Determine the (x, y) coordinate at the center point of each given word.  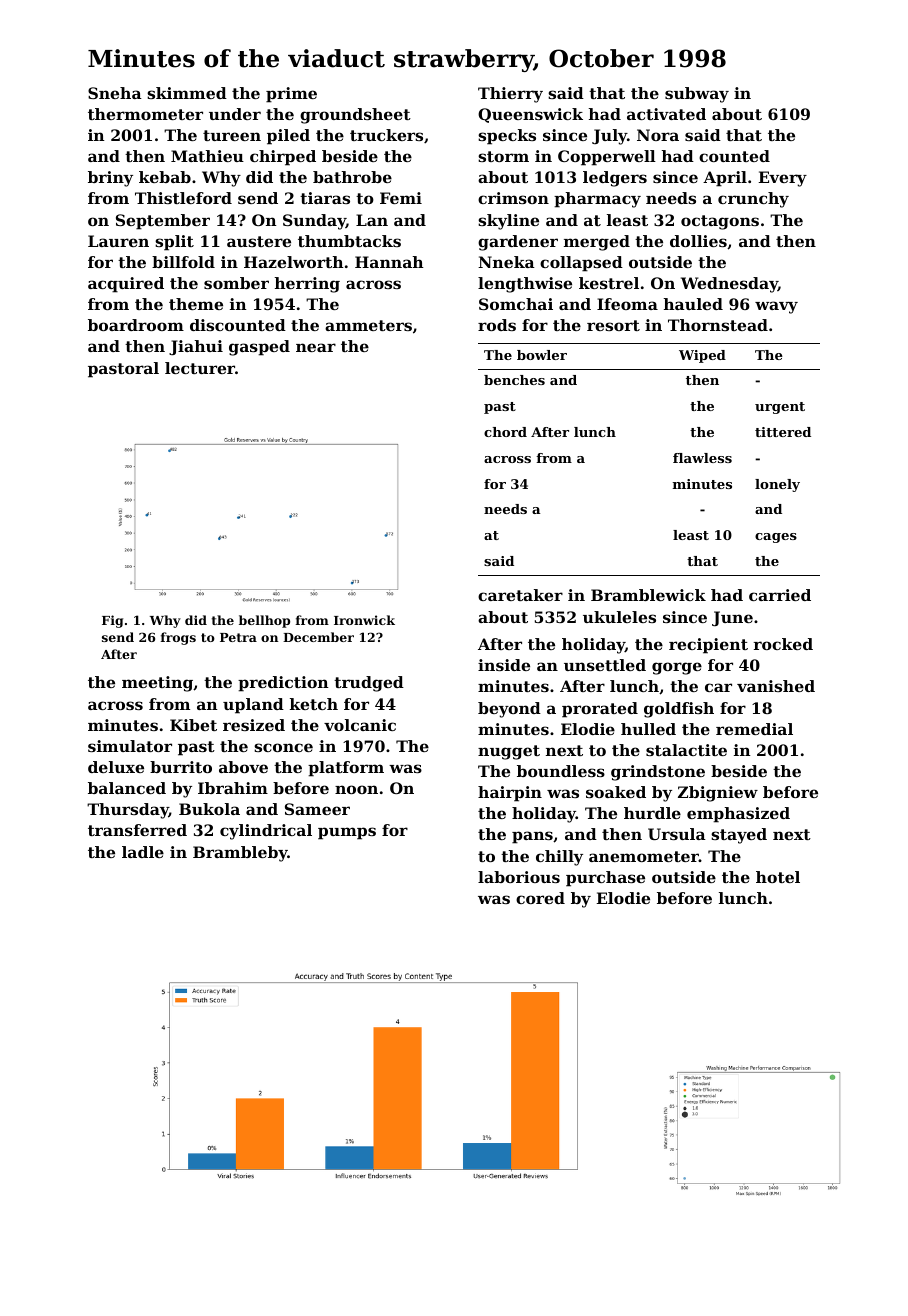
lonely (777, 485)
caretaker (520, 595)
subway (697, 95)
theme (196, 304)
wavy (776, 307)
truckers (386, 135)
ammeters (368, 325)
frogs (178, 638)
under (235, 114)
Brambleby (240, 854)
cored (540, 898)
